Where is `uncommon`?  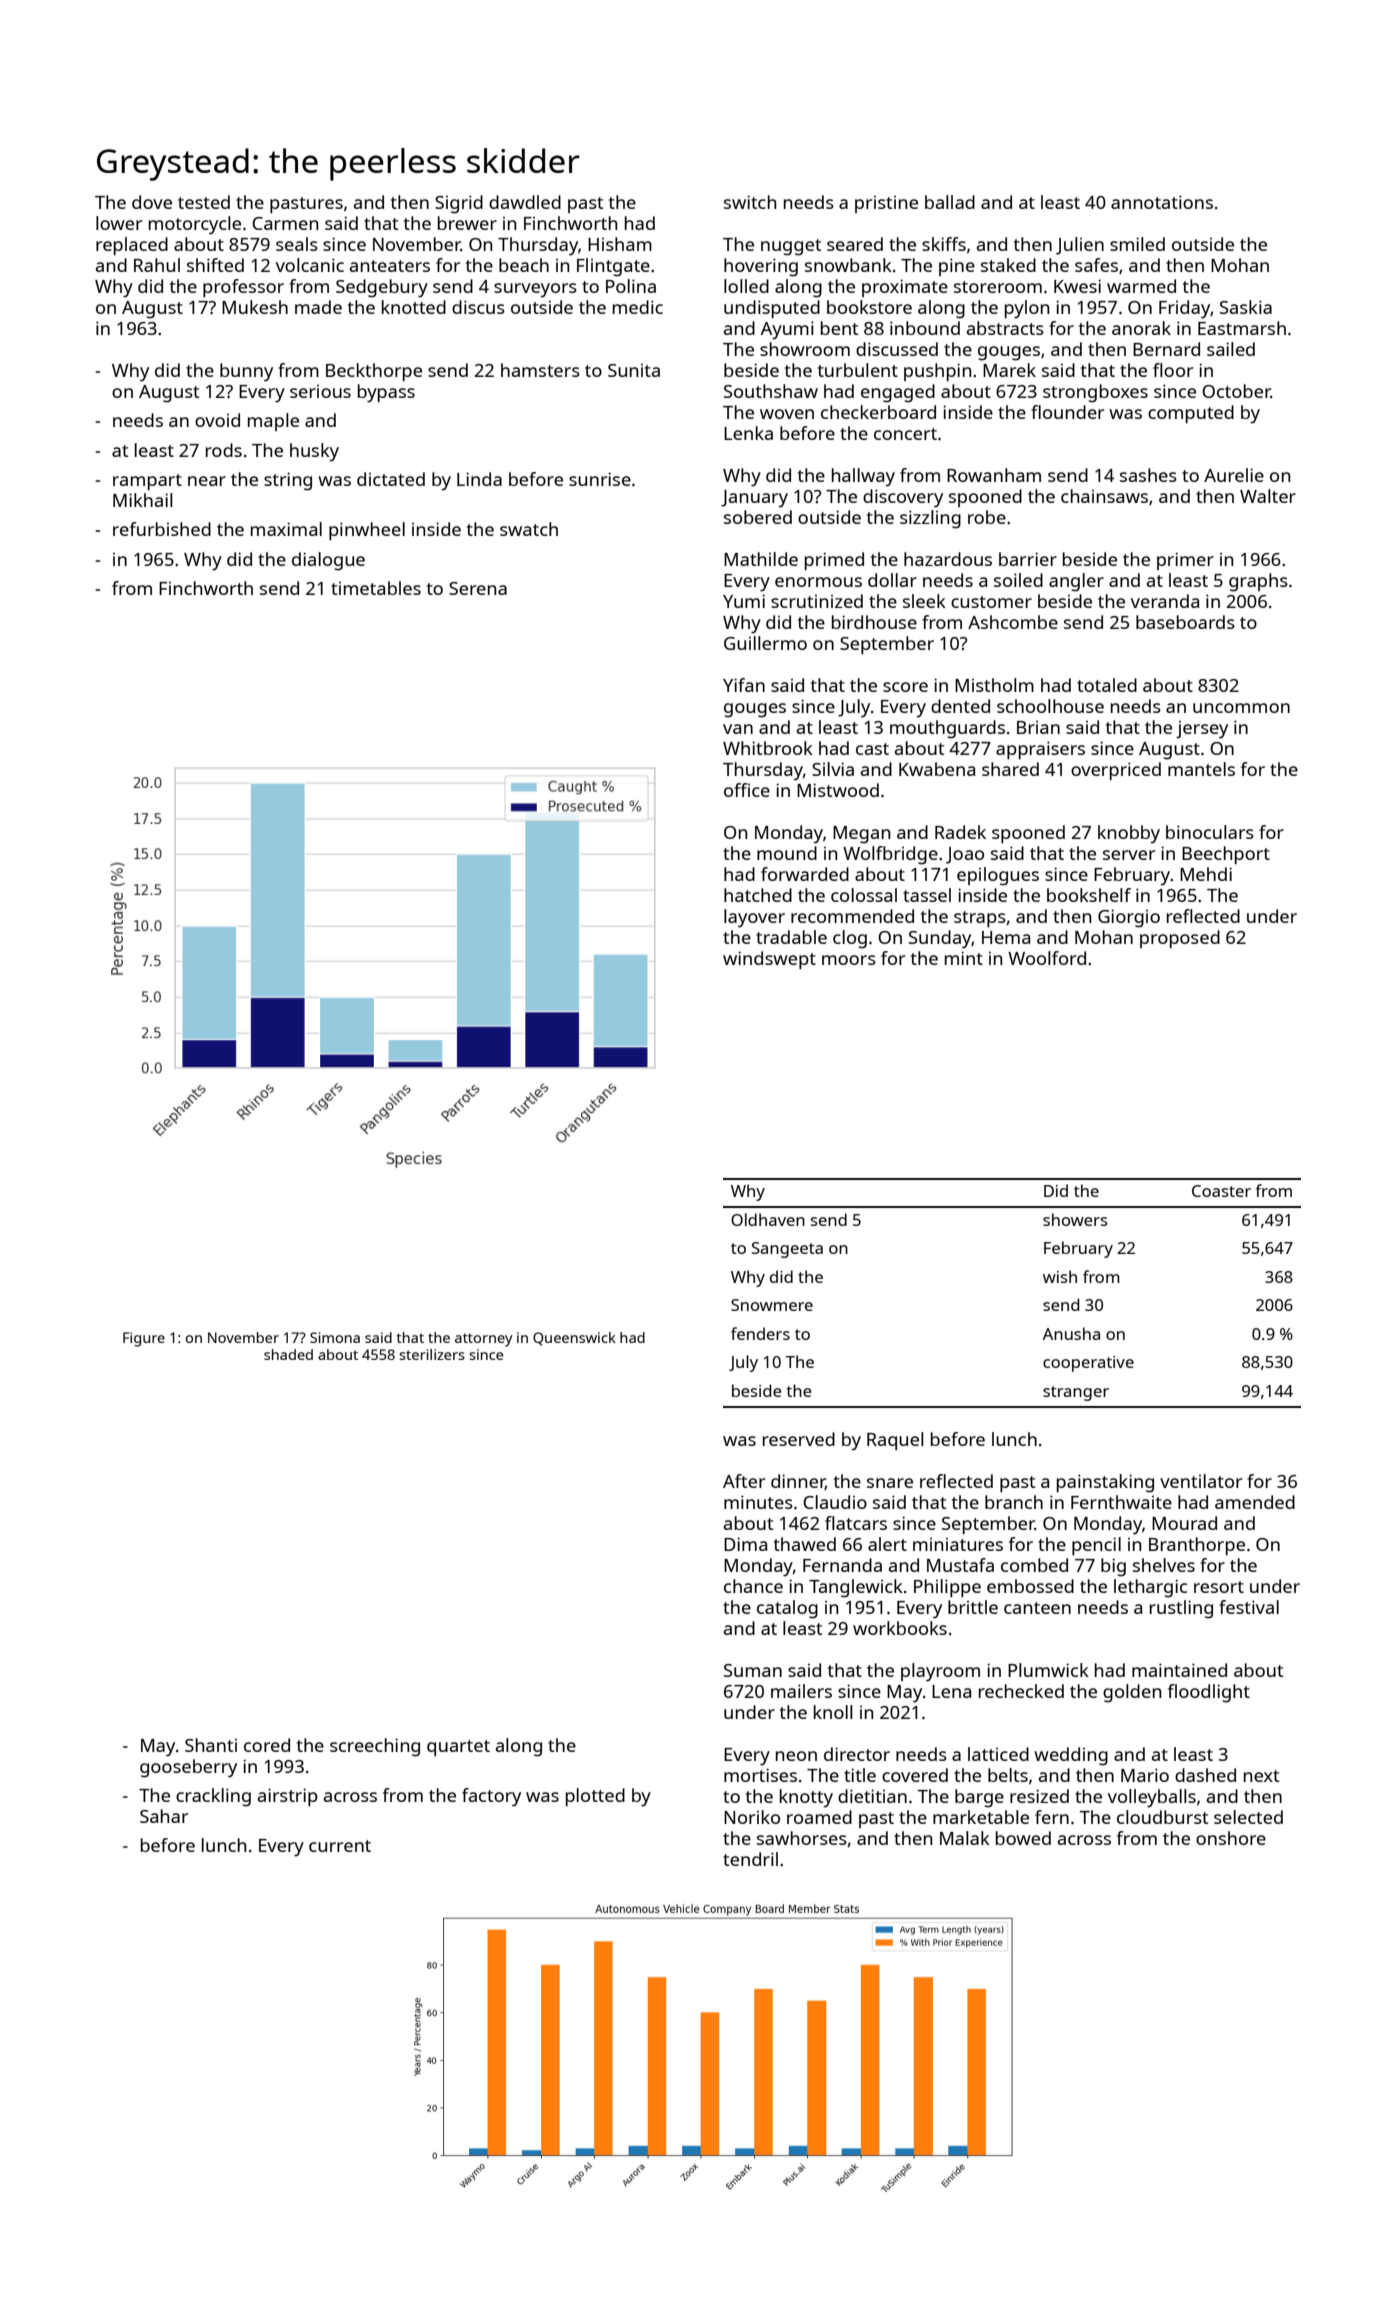
uncommon is located at coordinates (1241, 708).
